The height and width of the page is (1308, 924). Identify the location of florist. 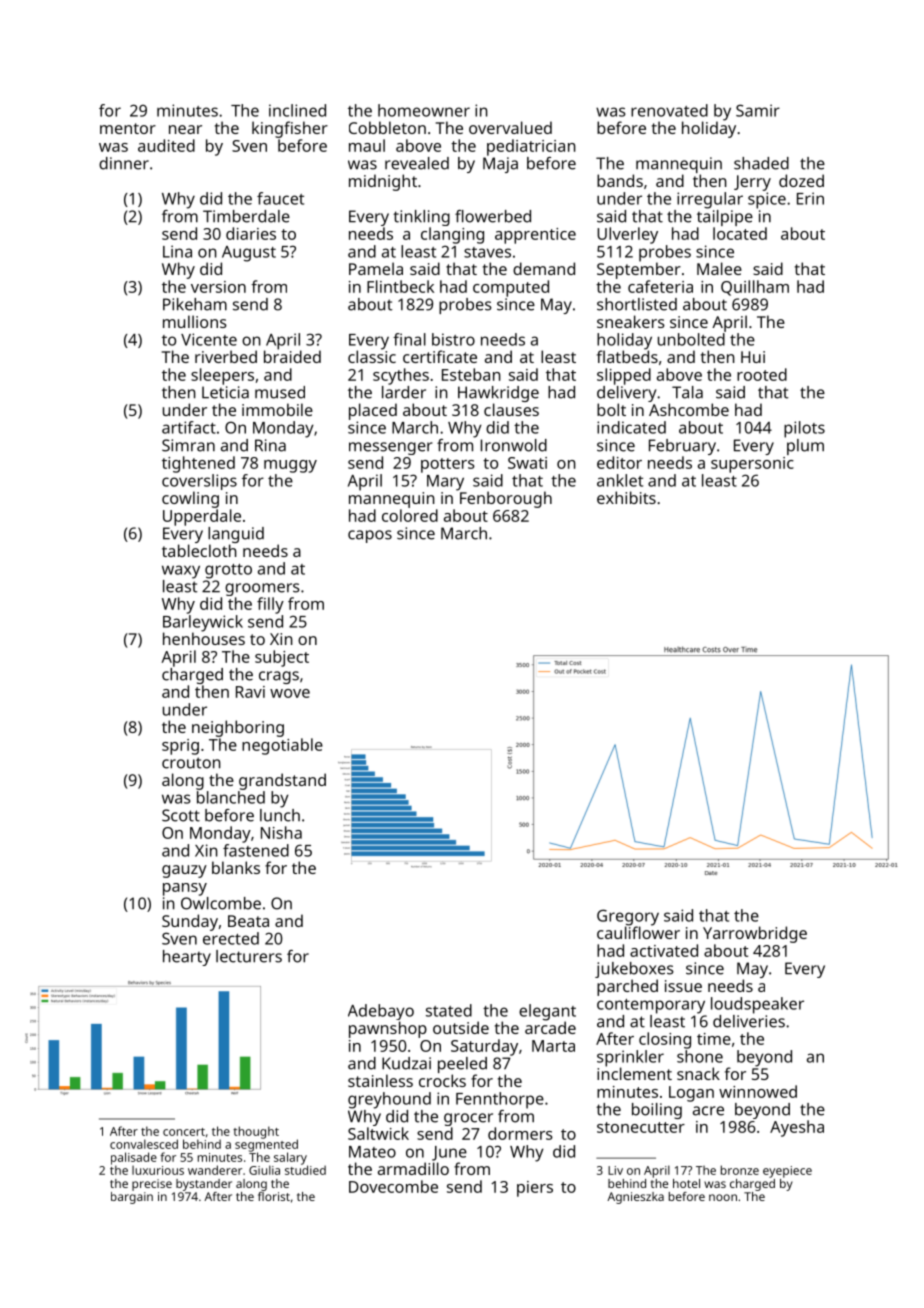
(274, 1196).
